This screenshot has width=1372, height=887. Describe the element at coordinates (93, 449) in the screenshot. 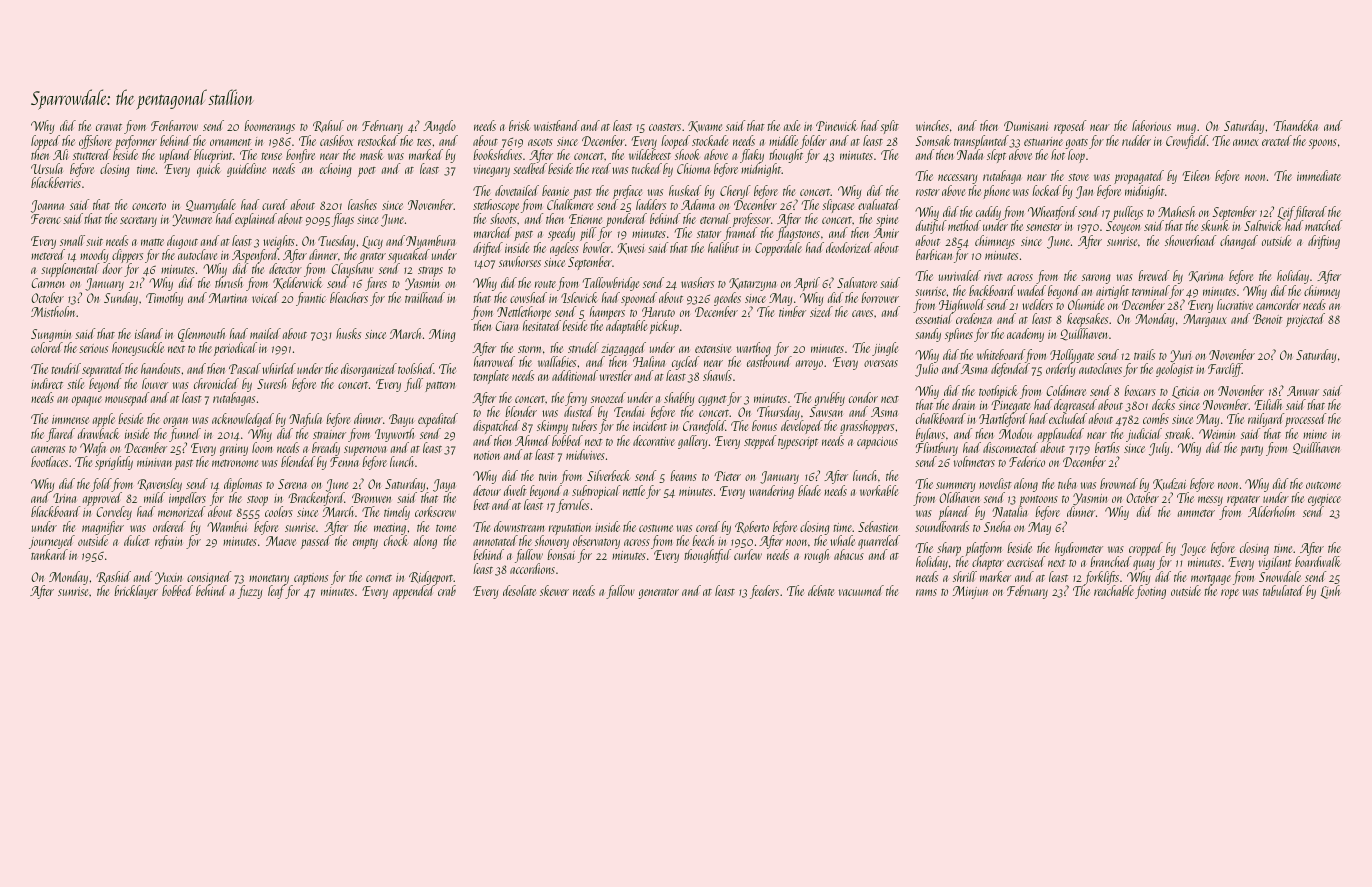

I see `Wafa` at that location.
